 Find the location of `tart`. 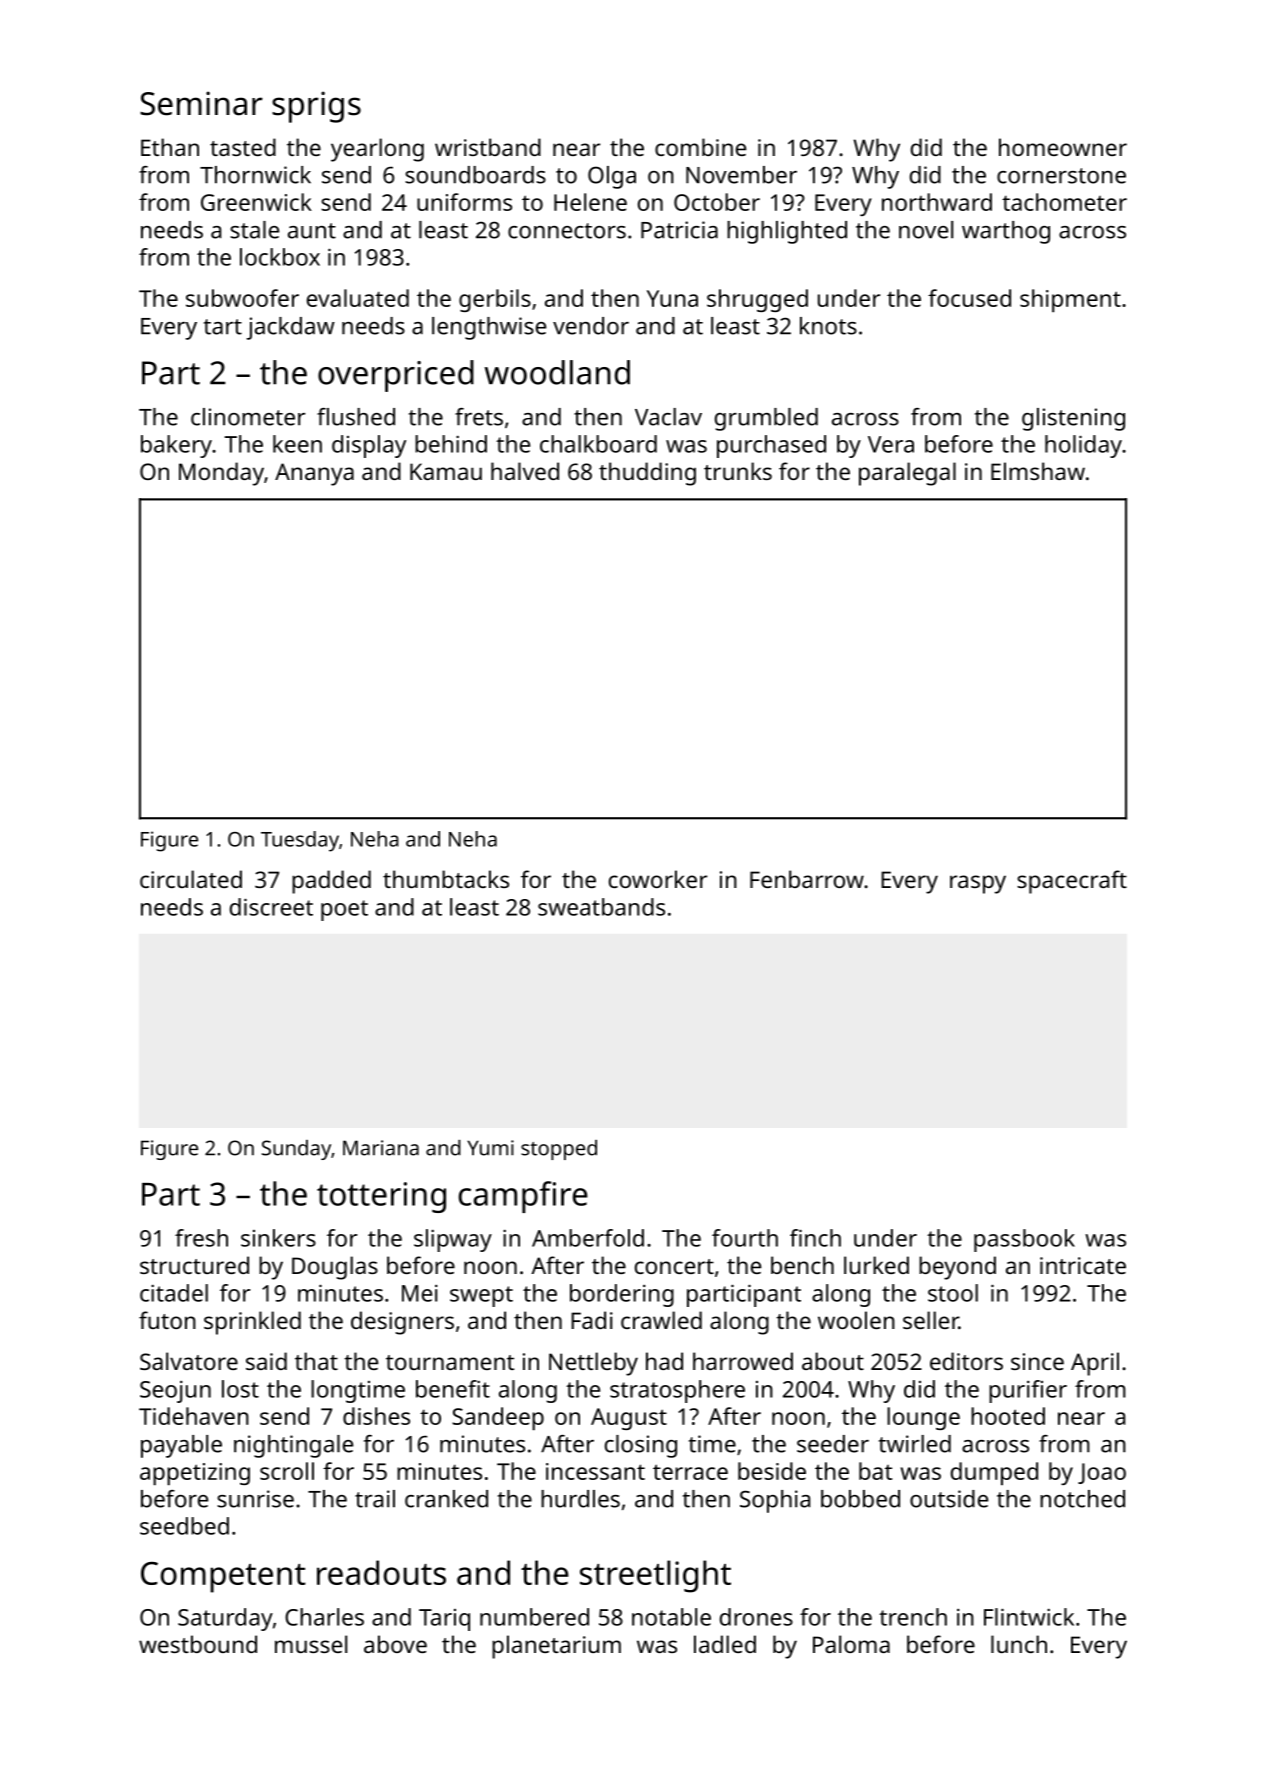

tart is located at coordinates (223, 327).
